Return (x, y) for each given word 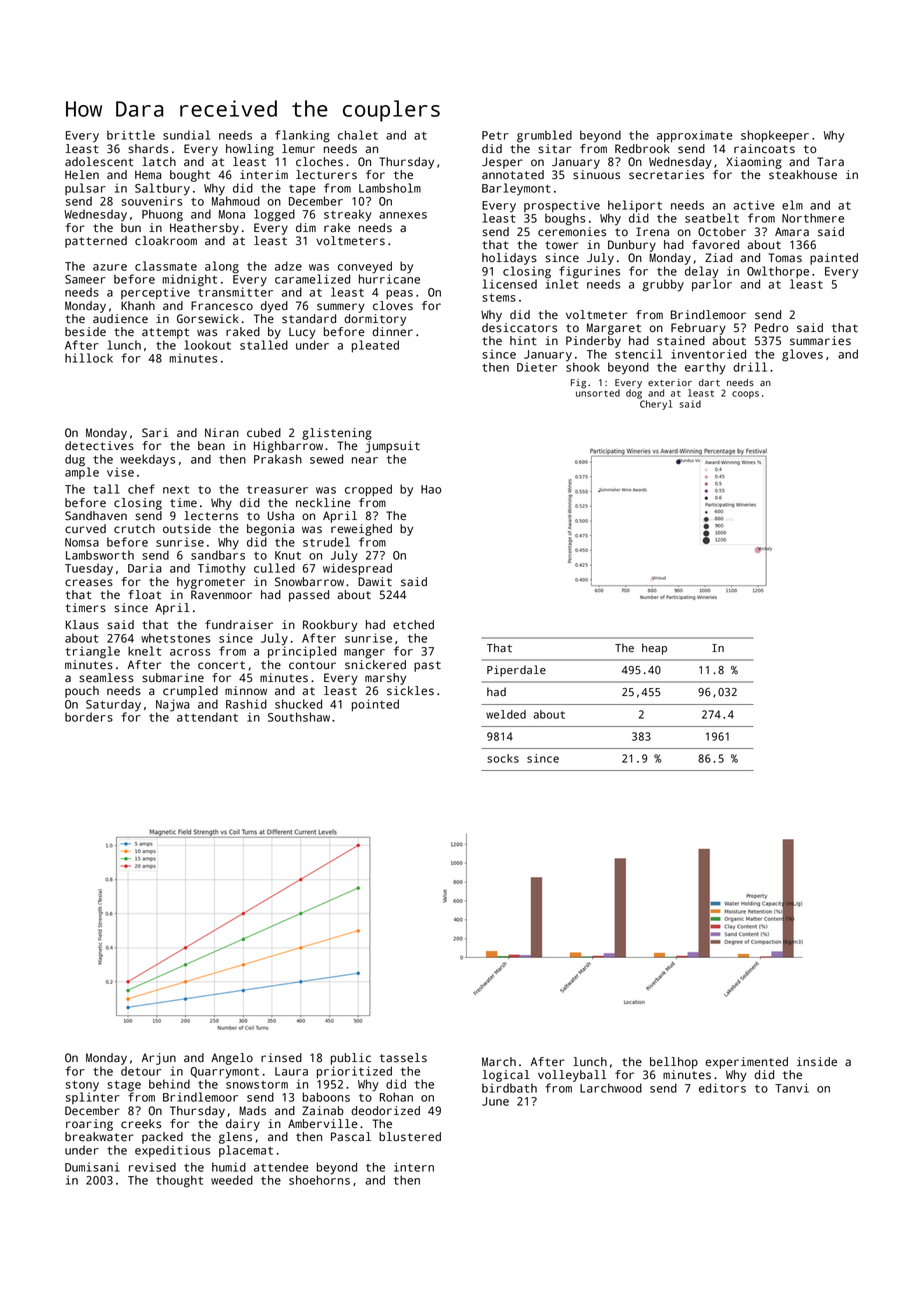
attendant (207, 717)
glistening (337, 434)
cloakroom (166, 241)
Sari (155, 433)
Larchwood (611, 1088)
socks (503, 758)
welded (506, 714)
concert (221, 665)
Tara (830, 162)
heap (654, 649)
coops (745, 395)
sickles (410, 691)
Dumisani (92, 1167)
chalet (358, 135)
